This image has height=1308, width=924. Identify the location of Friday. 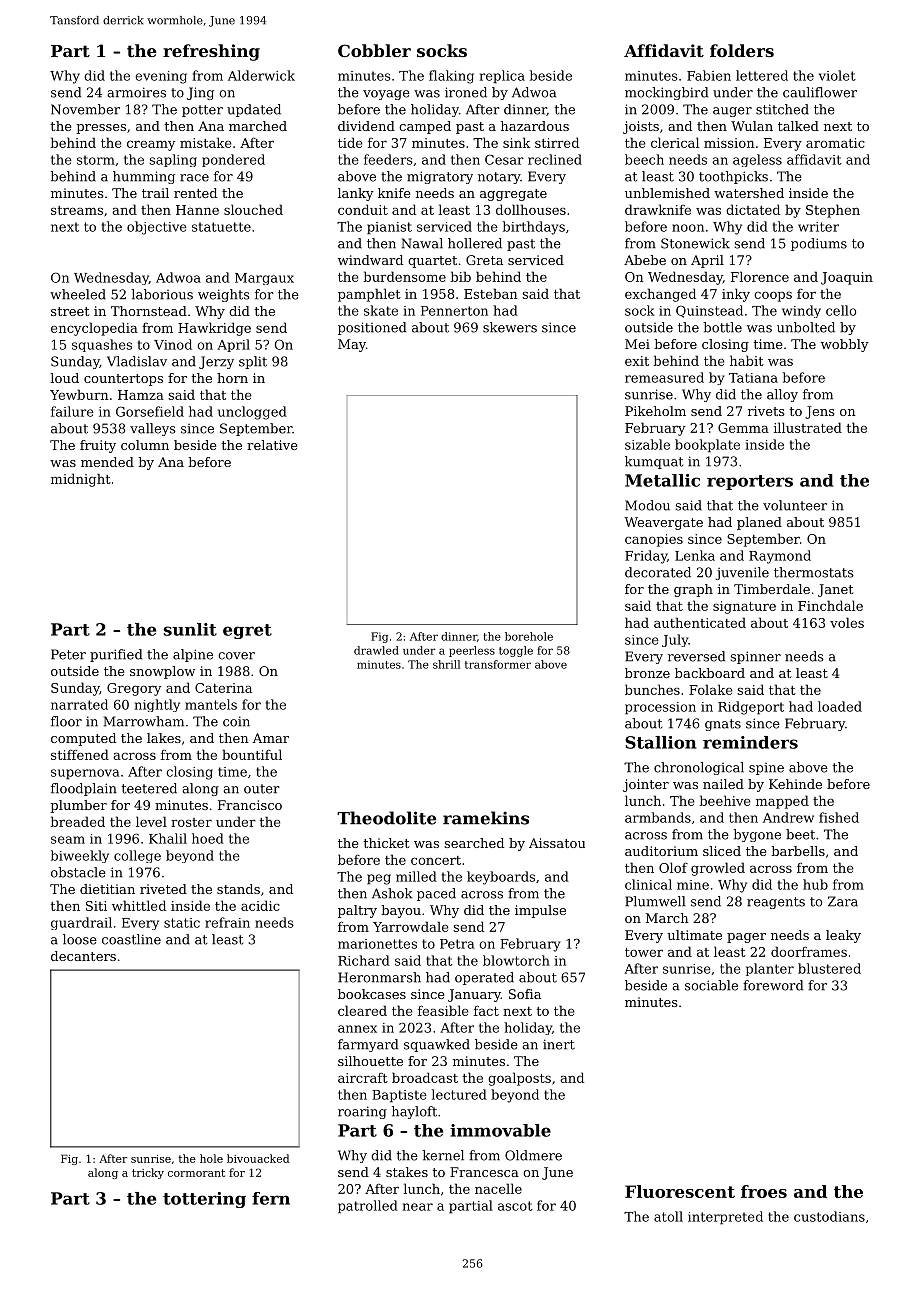
(646, 557).
